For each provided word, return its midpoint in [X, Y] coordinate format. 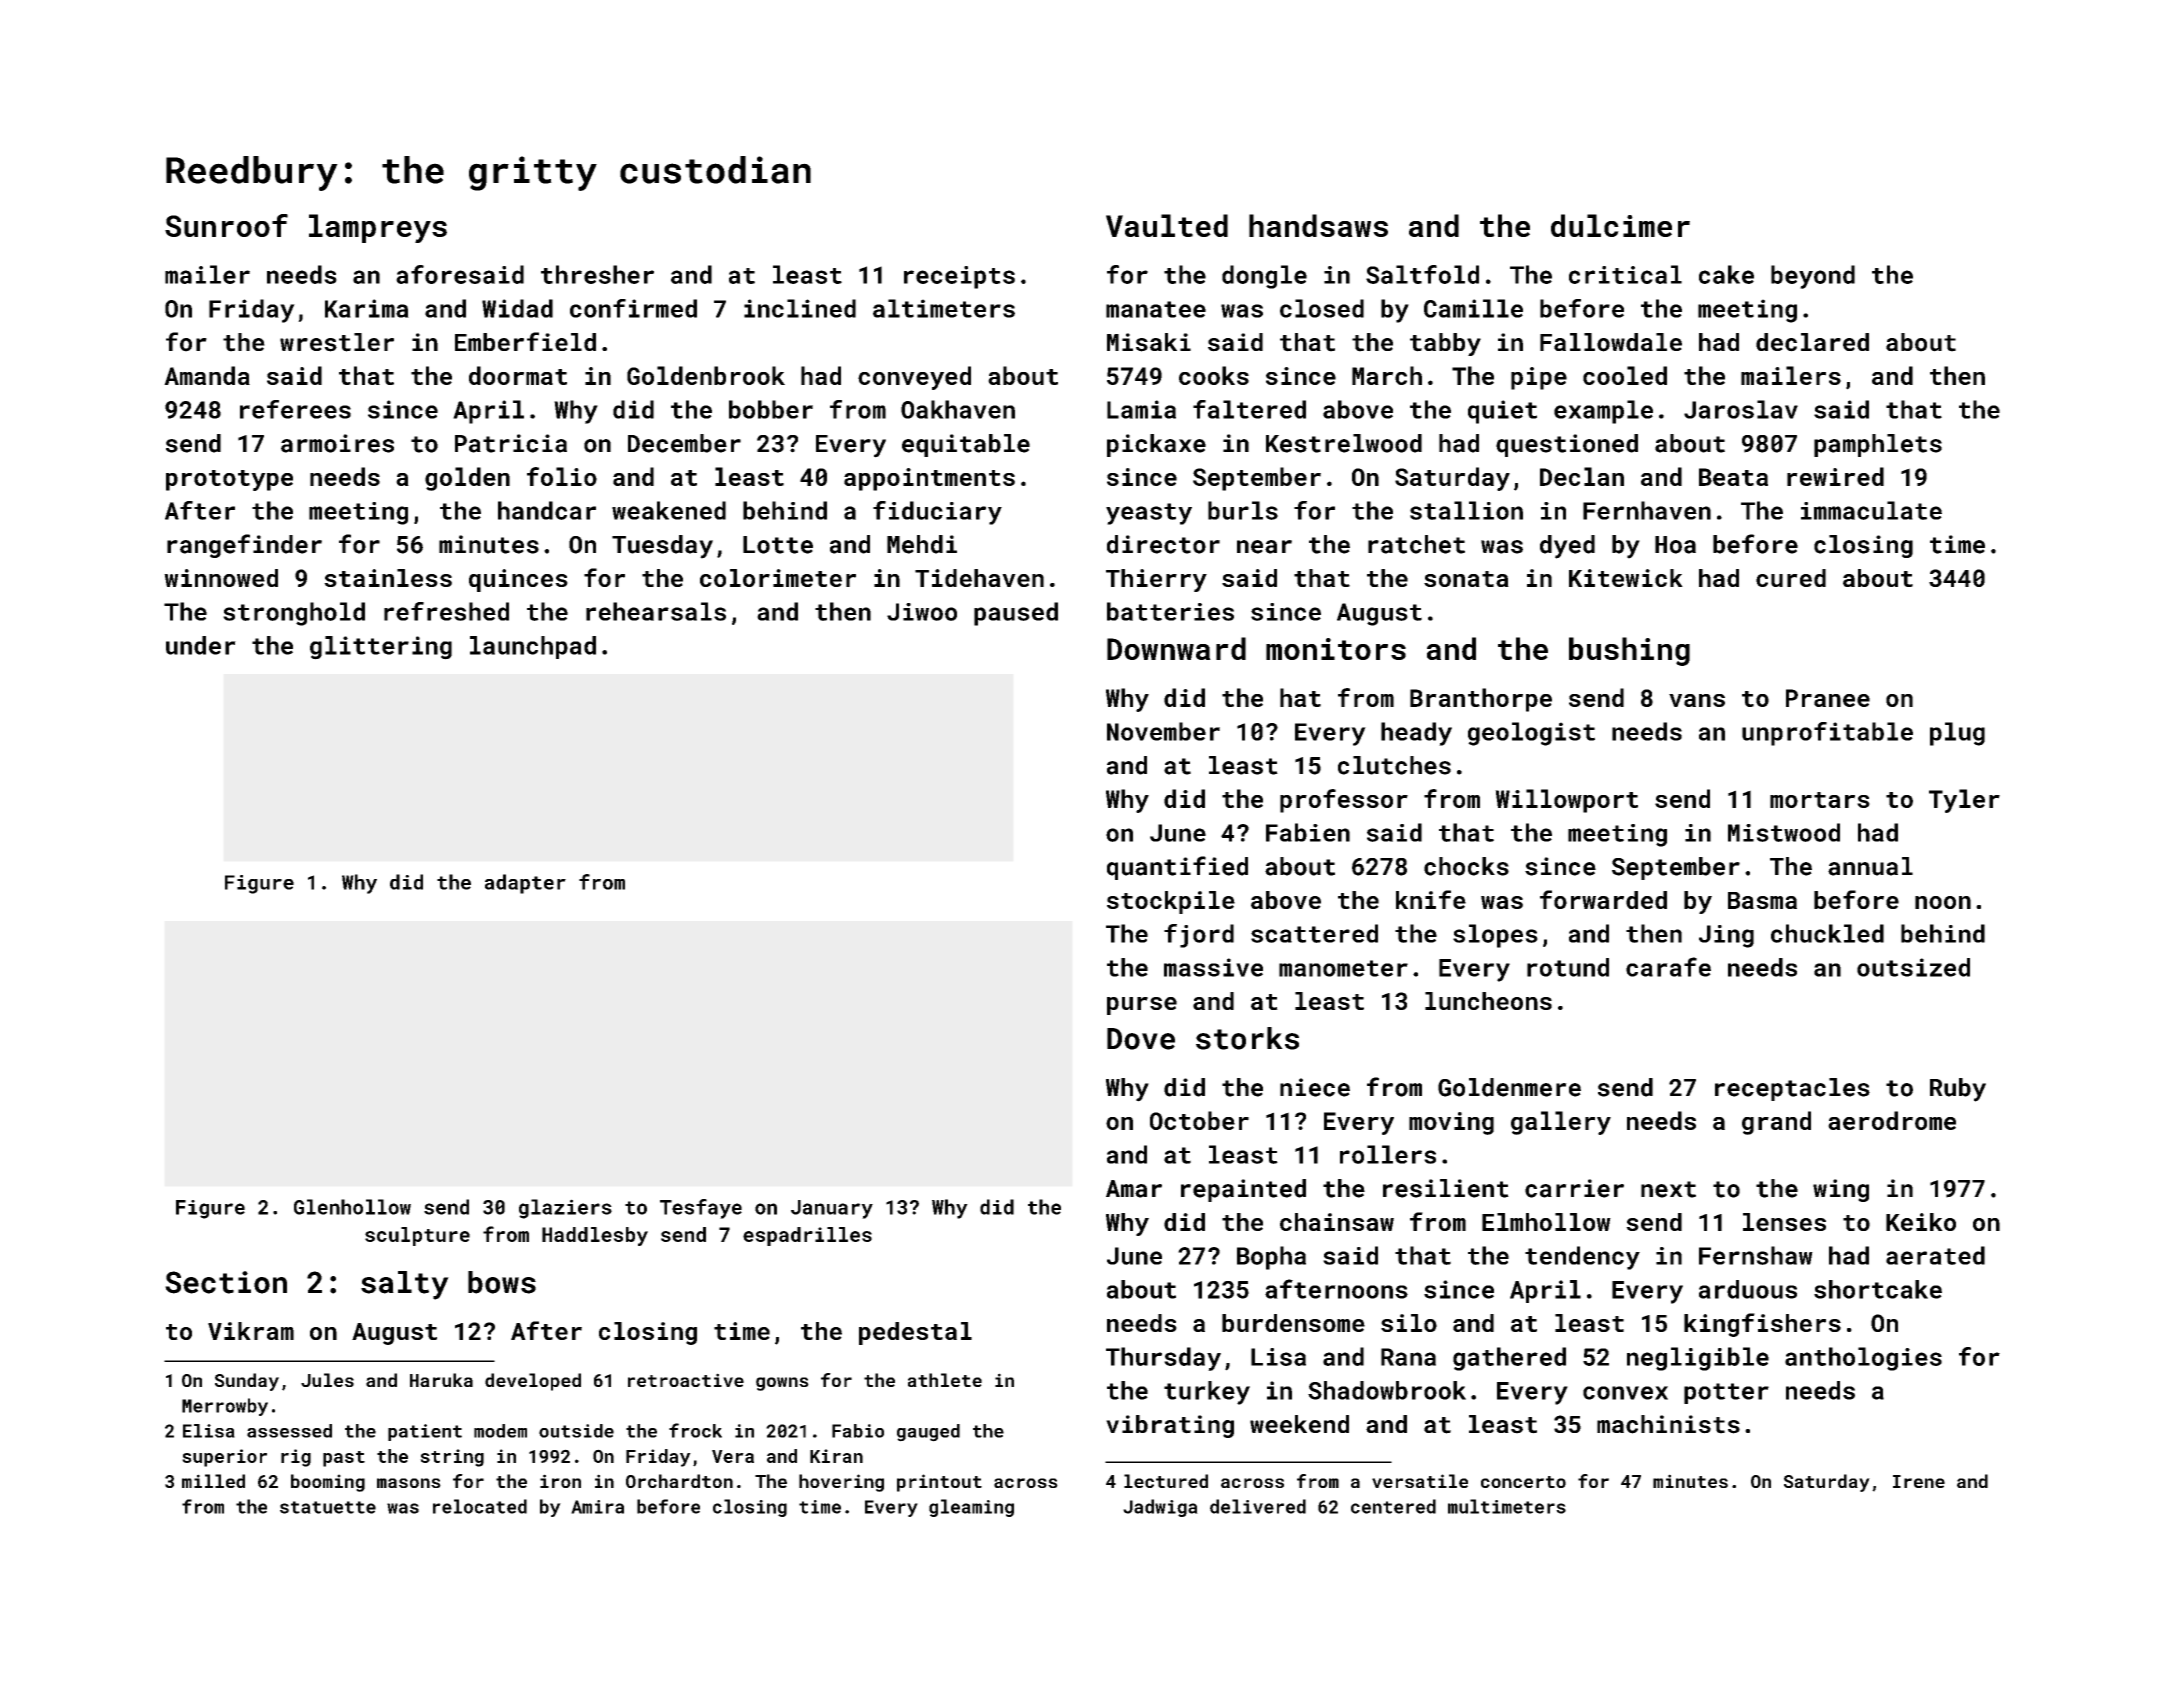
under [201, 645]
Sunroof [226, 225]
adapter [525, 884]
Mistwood [1784, 832]
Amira [597, 1507]
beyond [1813, 277]
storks [1247, 1038]
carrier [1574, 1188]
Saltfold [1422, 274]
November [1163, 731]
